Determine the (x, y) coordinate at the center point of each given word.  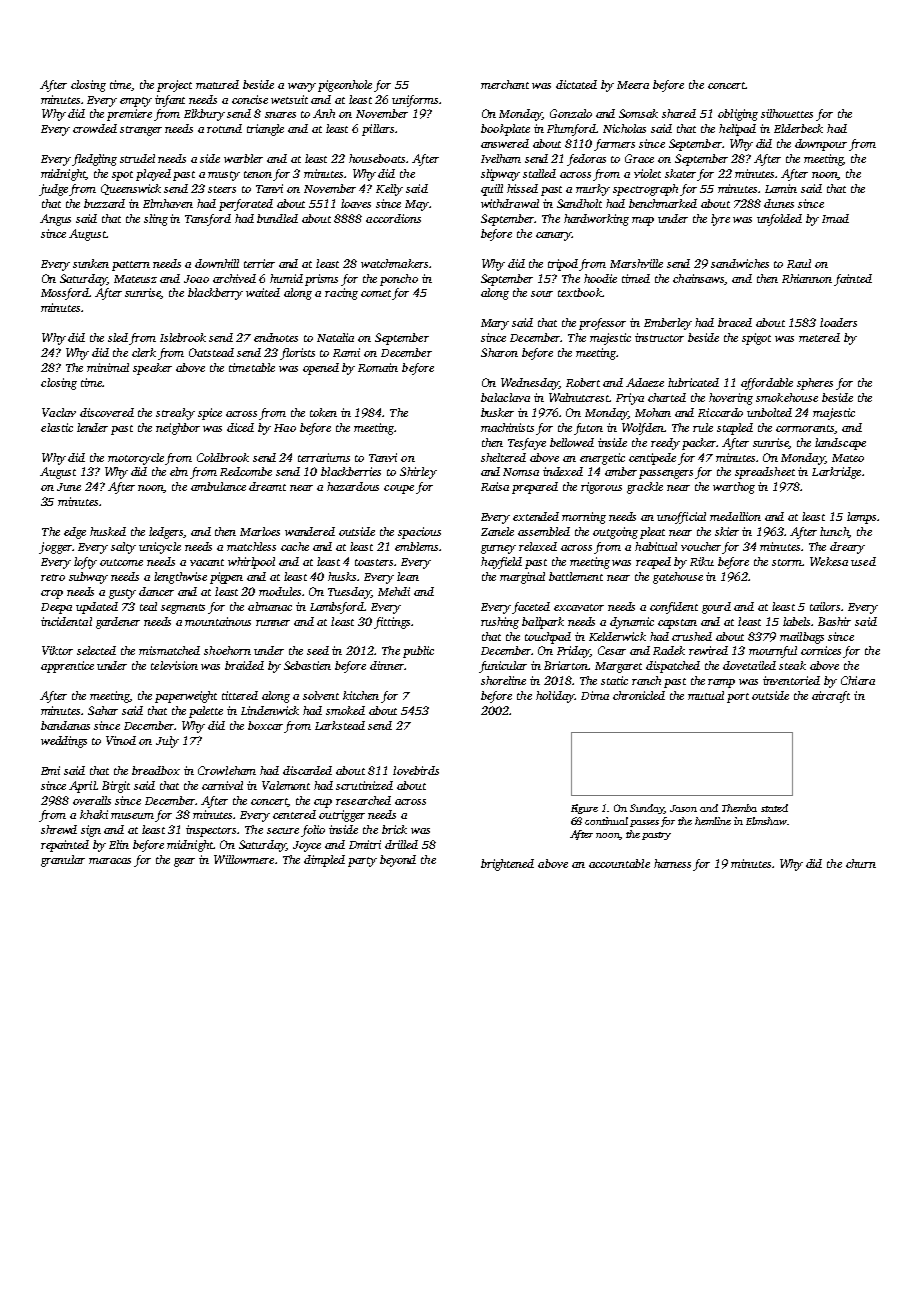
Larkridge (836, 473)
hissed (522, 188)
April (82, 787)
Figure (584, 809)
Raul (799, 263)
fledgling (94, 160)
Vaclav (59, 412)
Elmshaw (766, 821)
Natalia (335, 337)
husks (342, 576)
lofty (85, 563)
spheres (815, 384)
